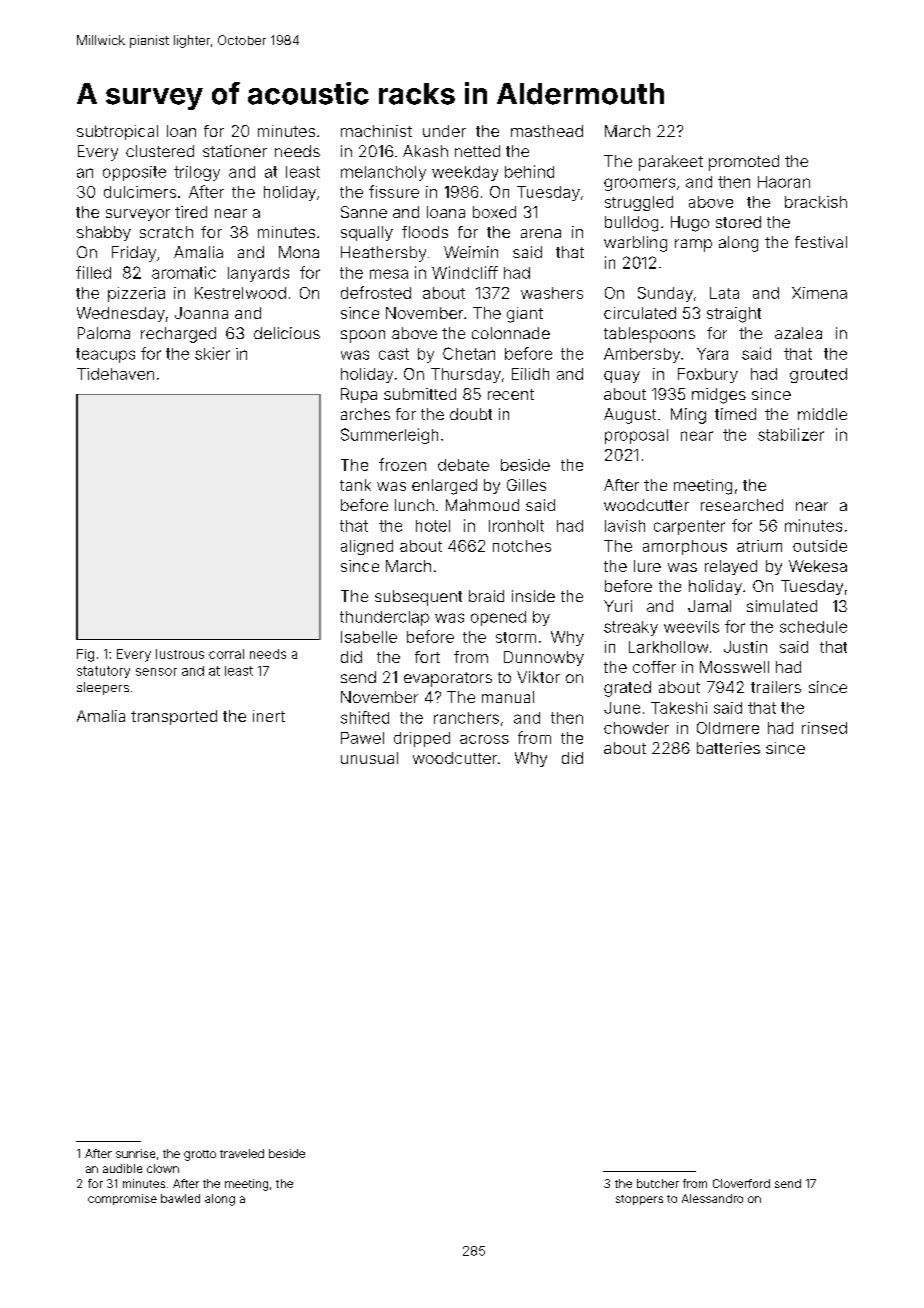  What do you see at coordinates (484, 739) in the screenshot?
I see `across` at bounding box center [484, 739].
